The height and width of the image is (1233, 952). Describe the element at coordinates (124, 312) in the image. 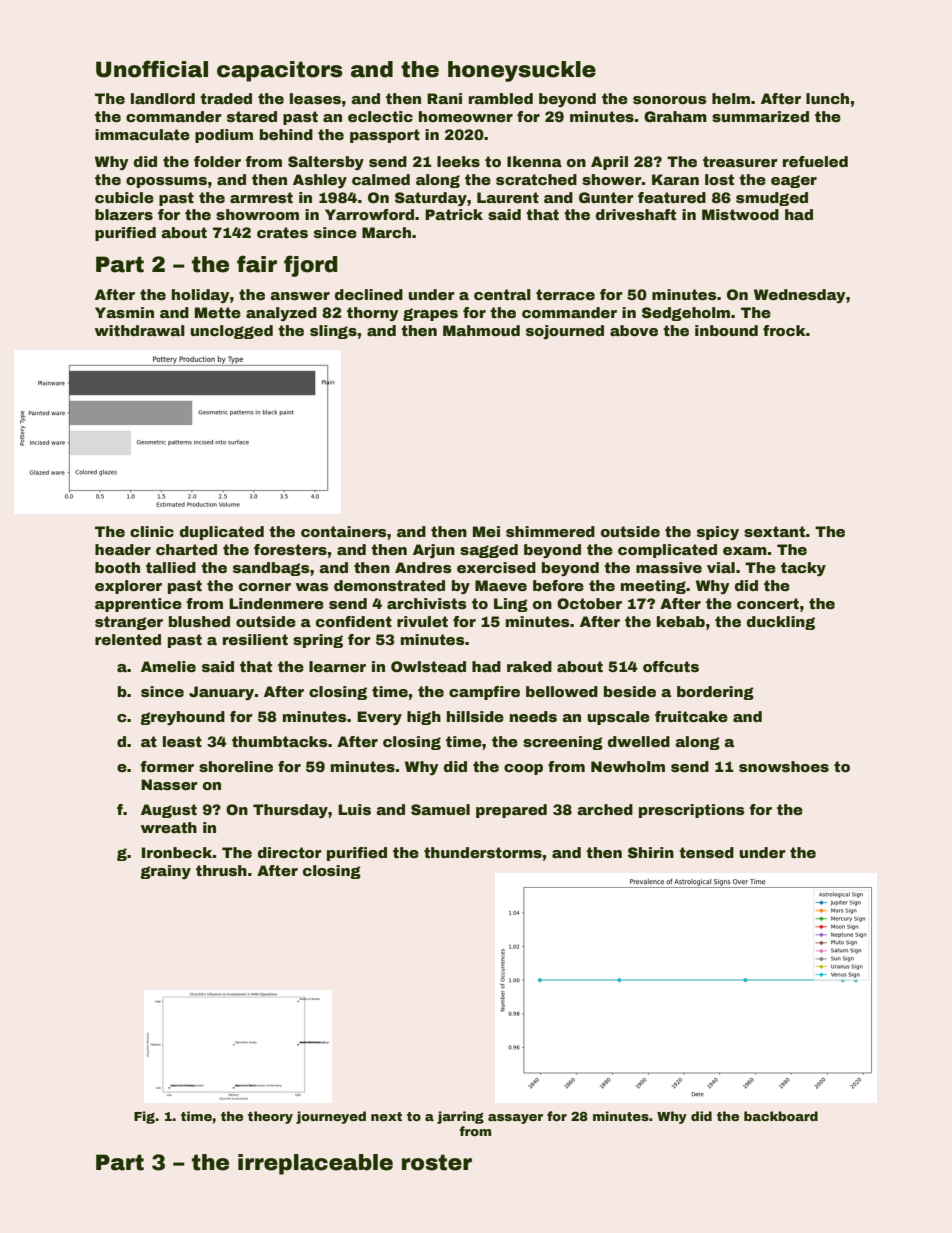

I see `Yasmin` at that location.
